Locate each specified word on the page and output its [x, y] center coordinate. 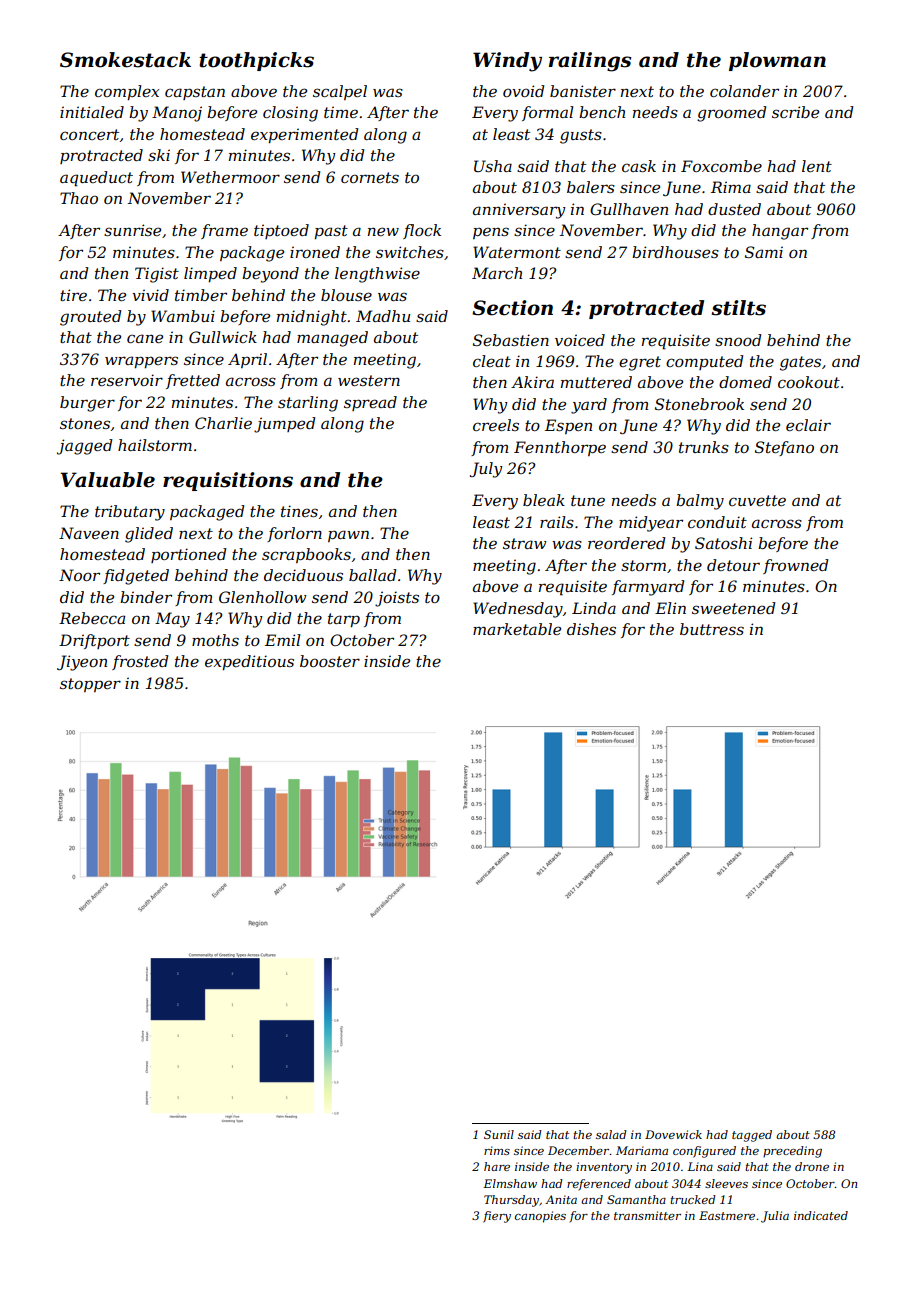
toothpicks [256, 61]
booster [330, 661]
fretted [193, 381]
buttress [712, 629]
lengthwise [377, 275]
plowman [777, 61]
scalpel [340, 92]
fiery [497, 1217]
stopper [90, 685]
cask [639, 166]
